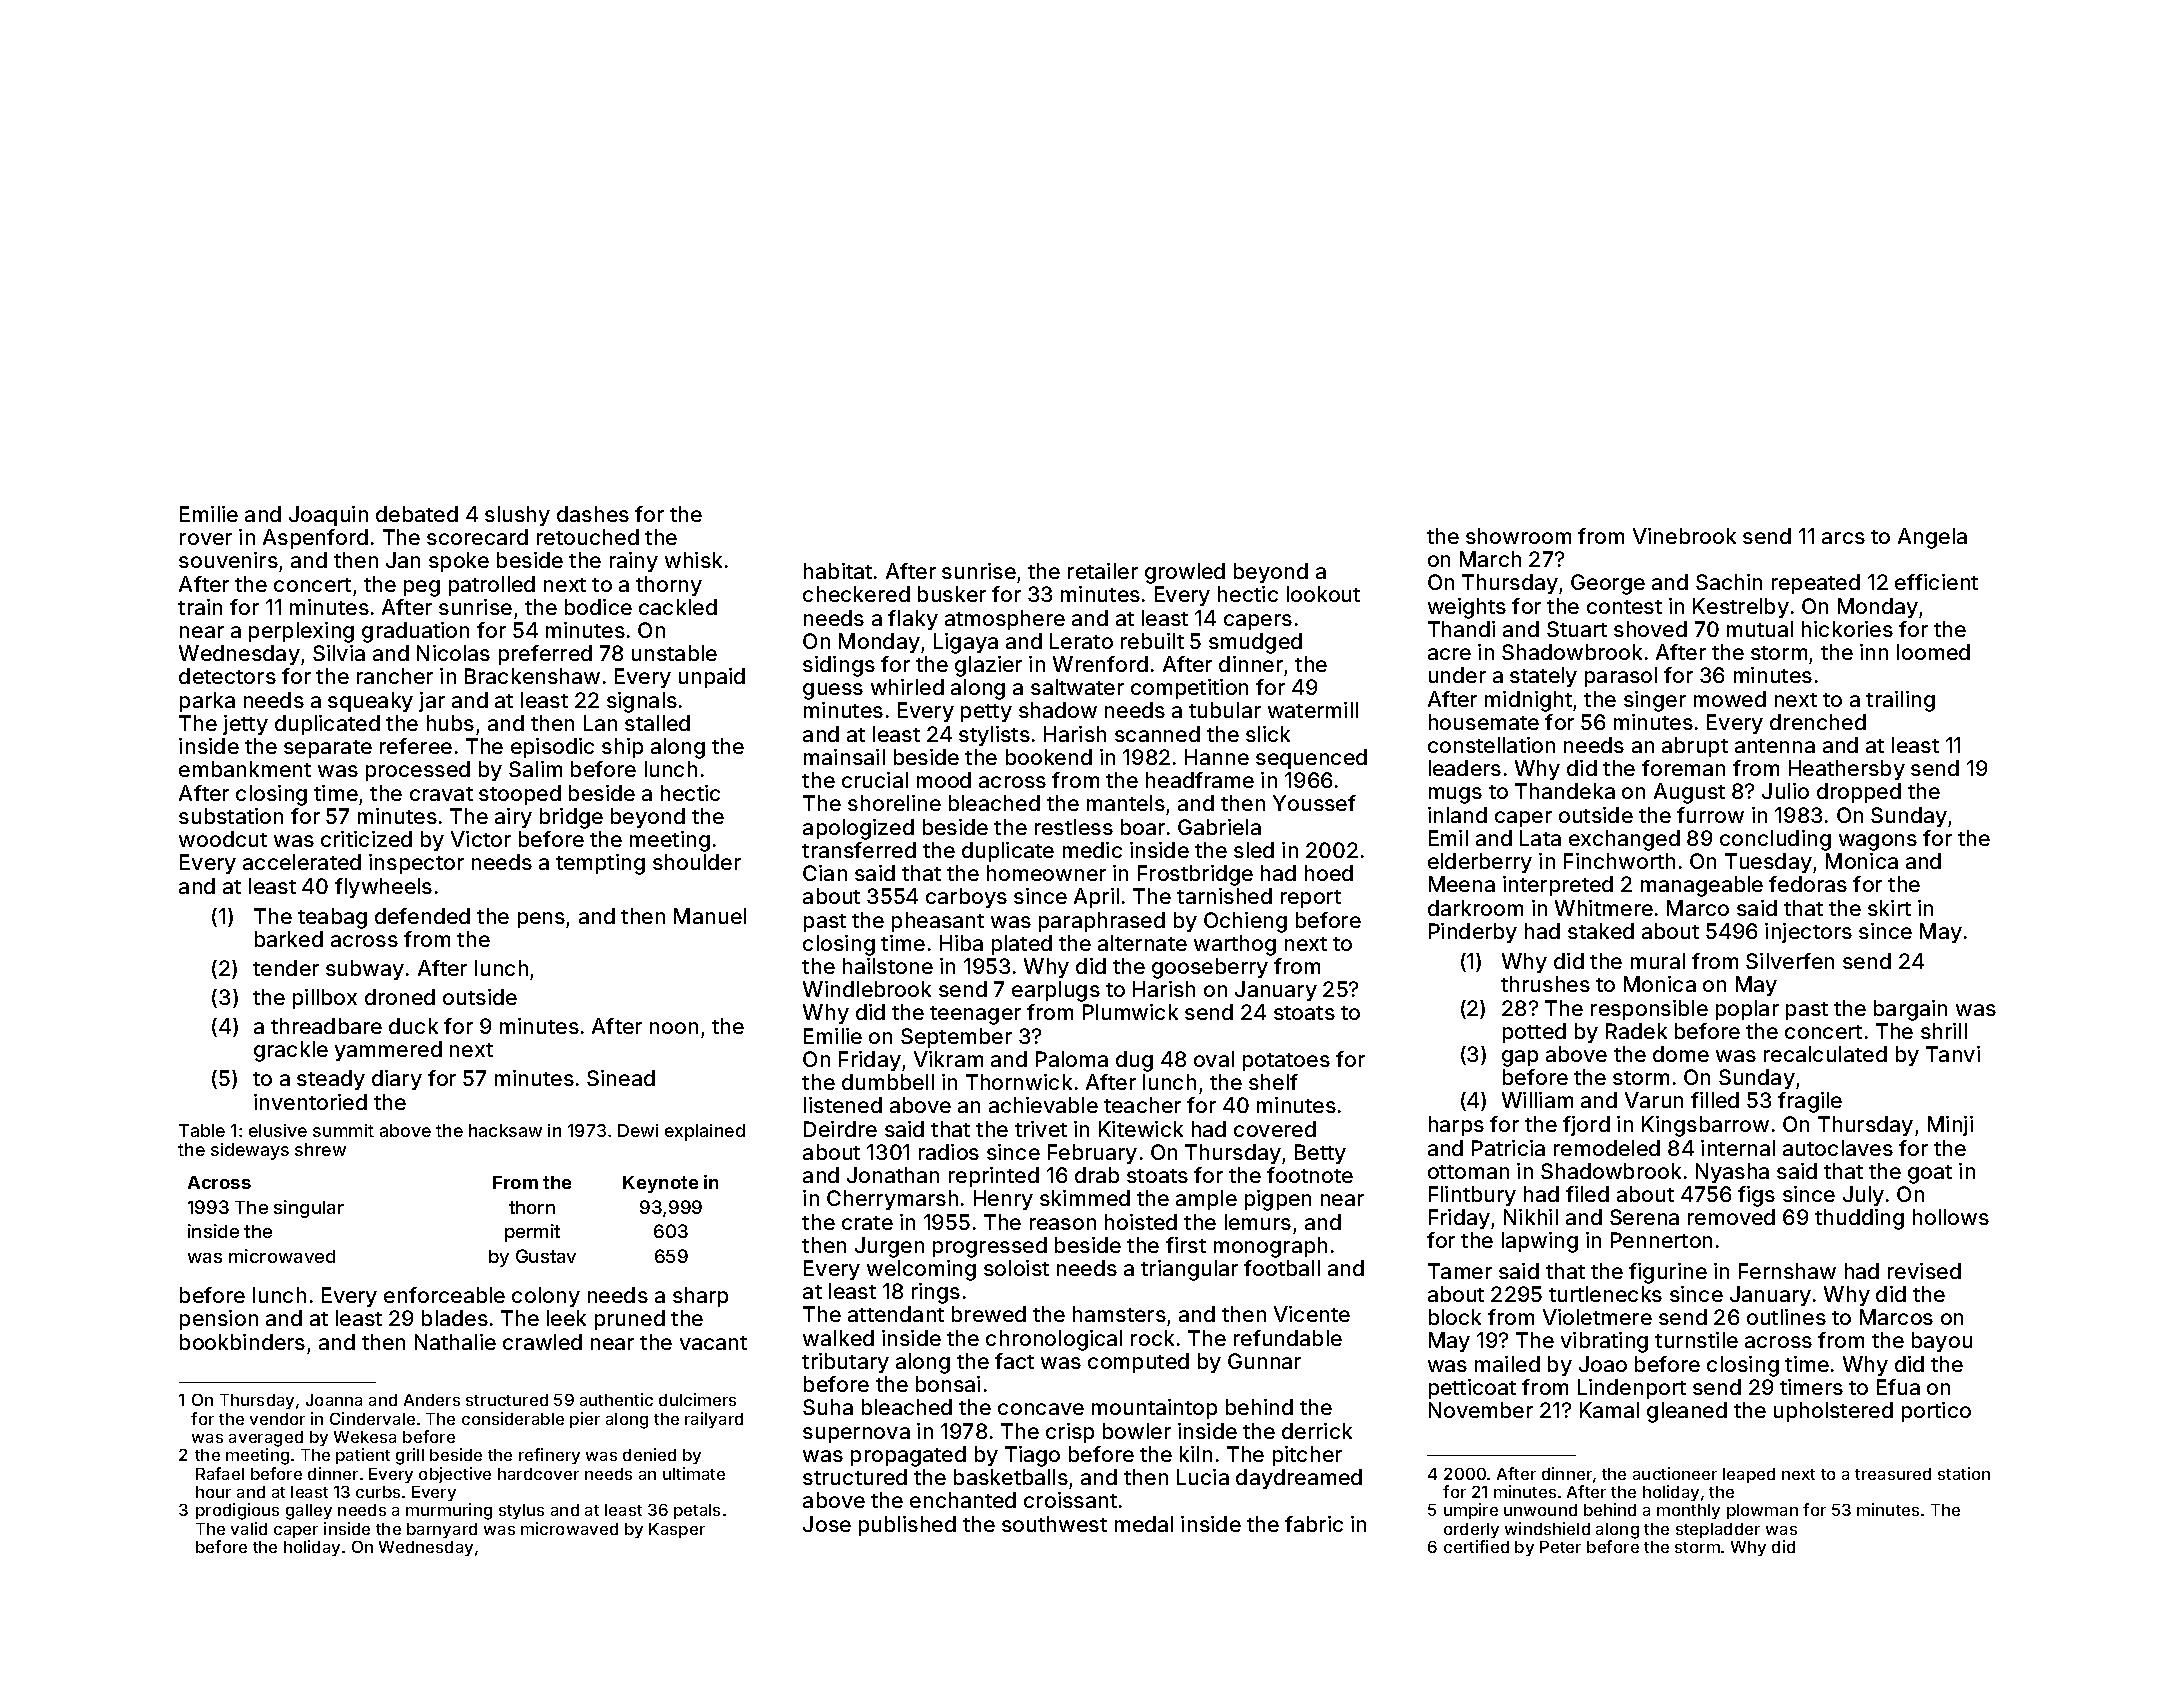 The width and height of the screenshot is (2178, 1683). I want to click on pruned, so click(630, 1320).
